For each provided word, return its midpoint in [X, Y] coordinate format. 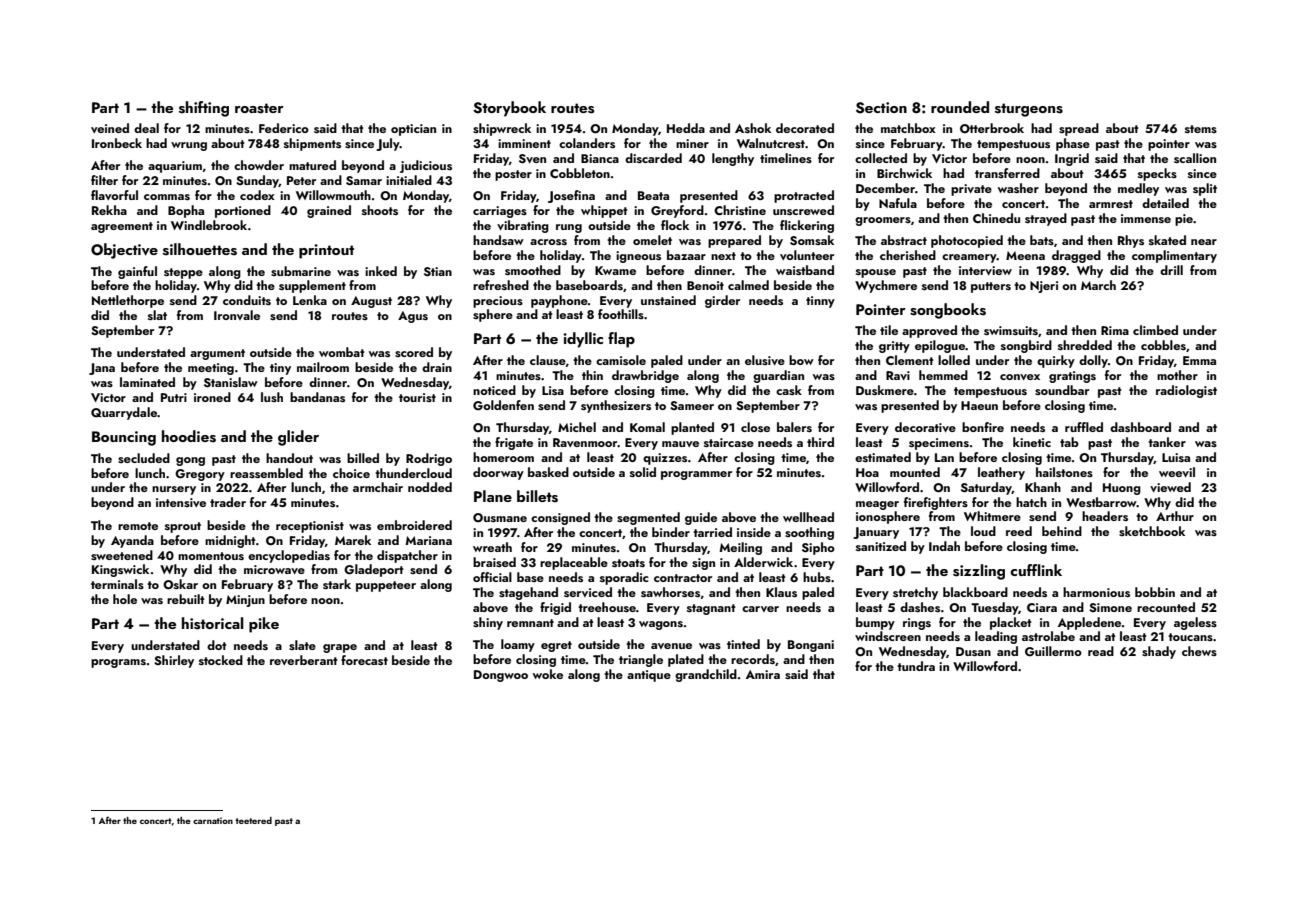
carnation [213, 820]
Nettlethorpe [128, 301]
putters [991, 287]
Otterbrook [992, 128]
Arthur [1175, 516]
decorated [805, 128]
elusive [765, 360]
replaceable [574, 563]
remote [138, 526]
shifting [204, 109]
